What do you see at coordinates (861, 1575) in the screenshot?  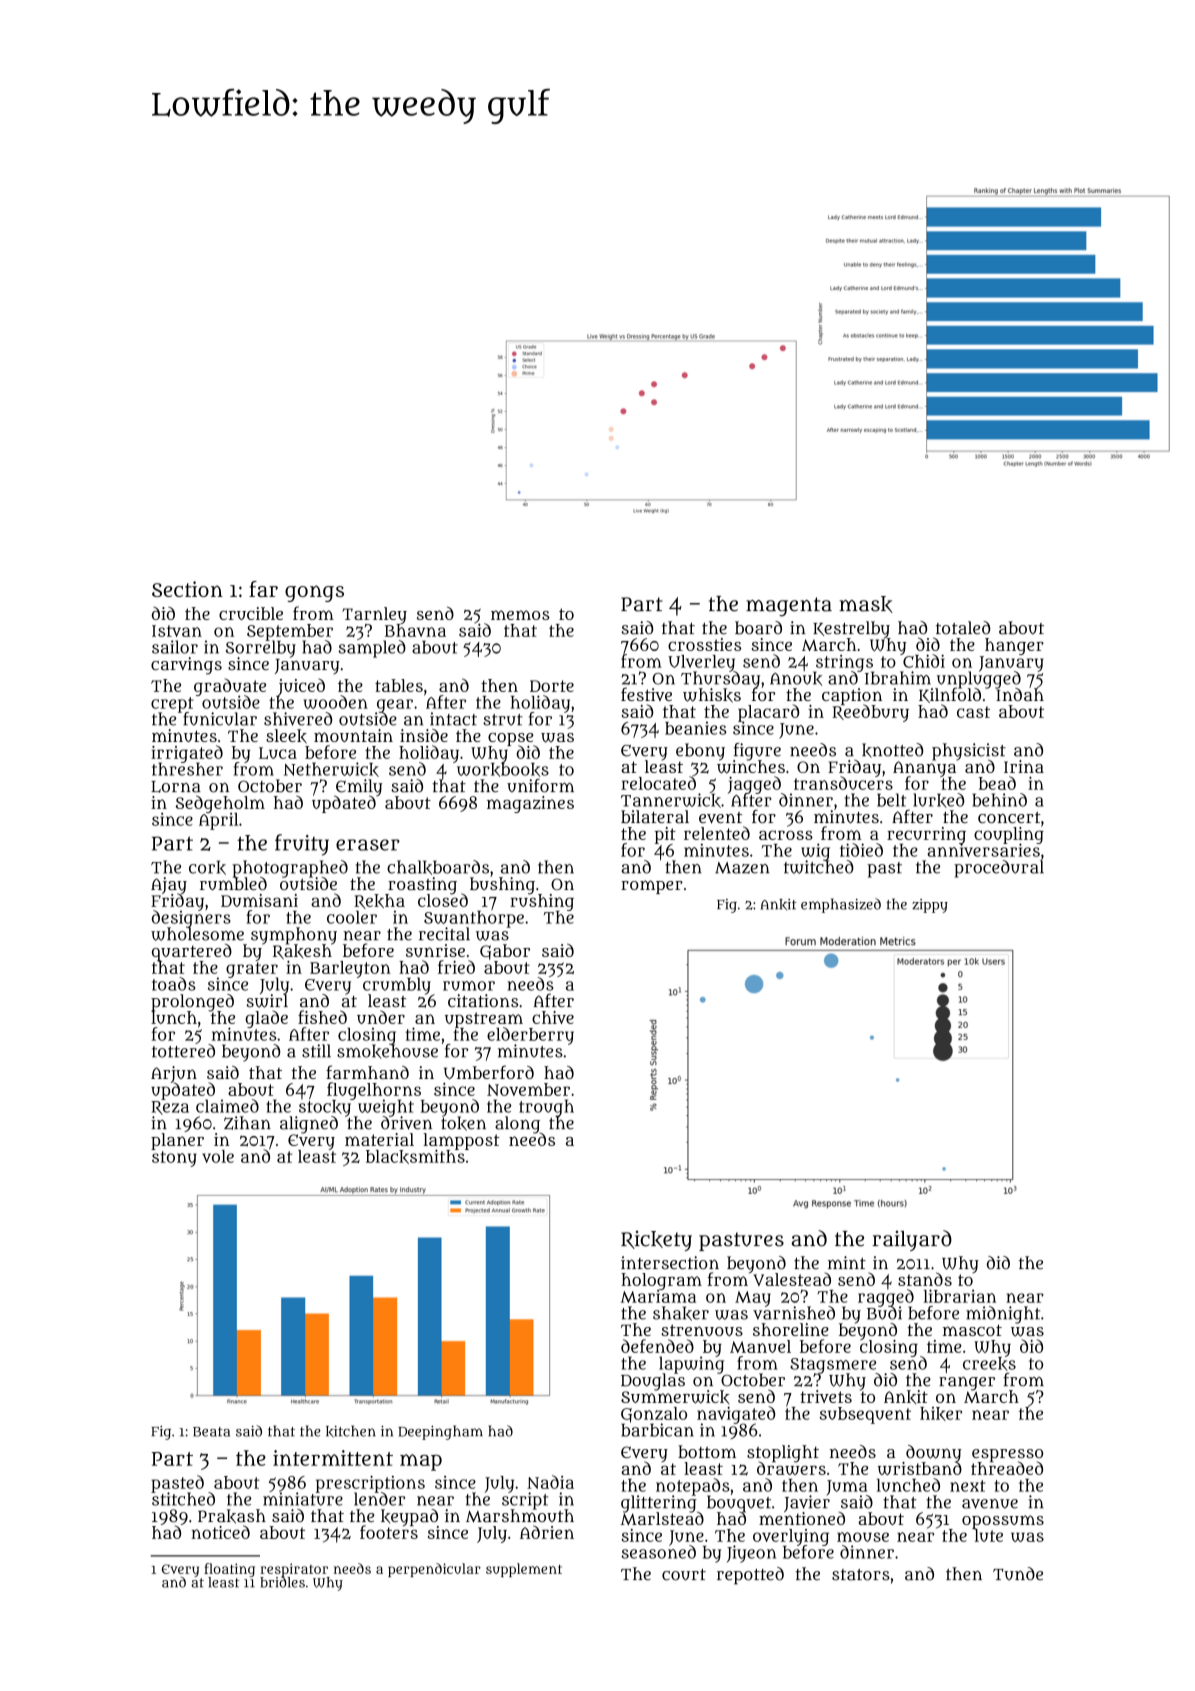 I see `stators` at bounding box center [861, 1575].
